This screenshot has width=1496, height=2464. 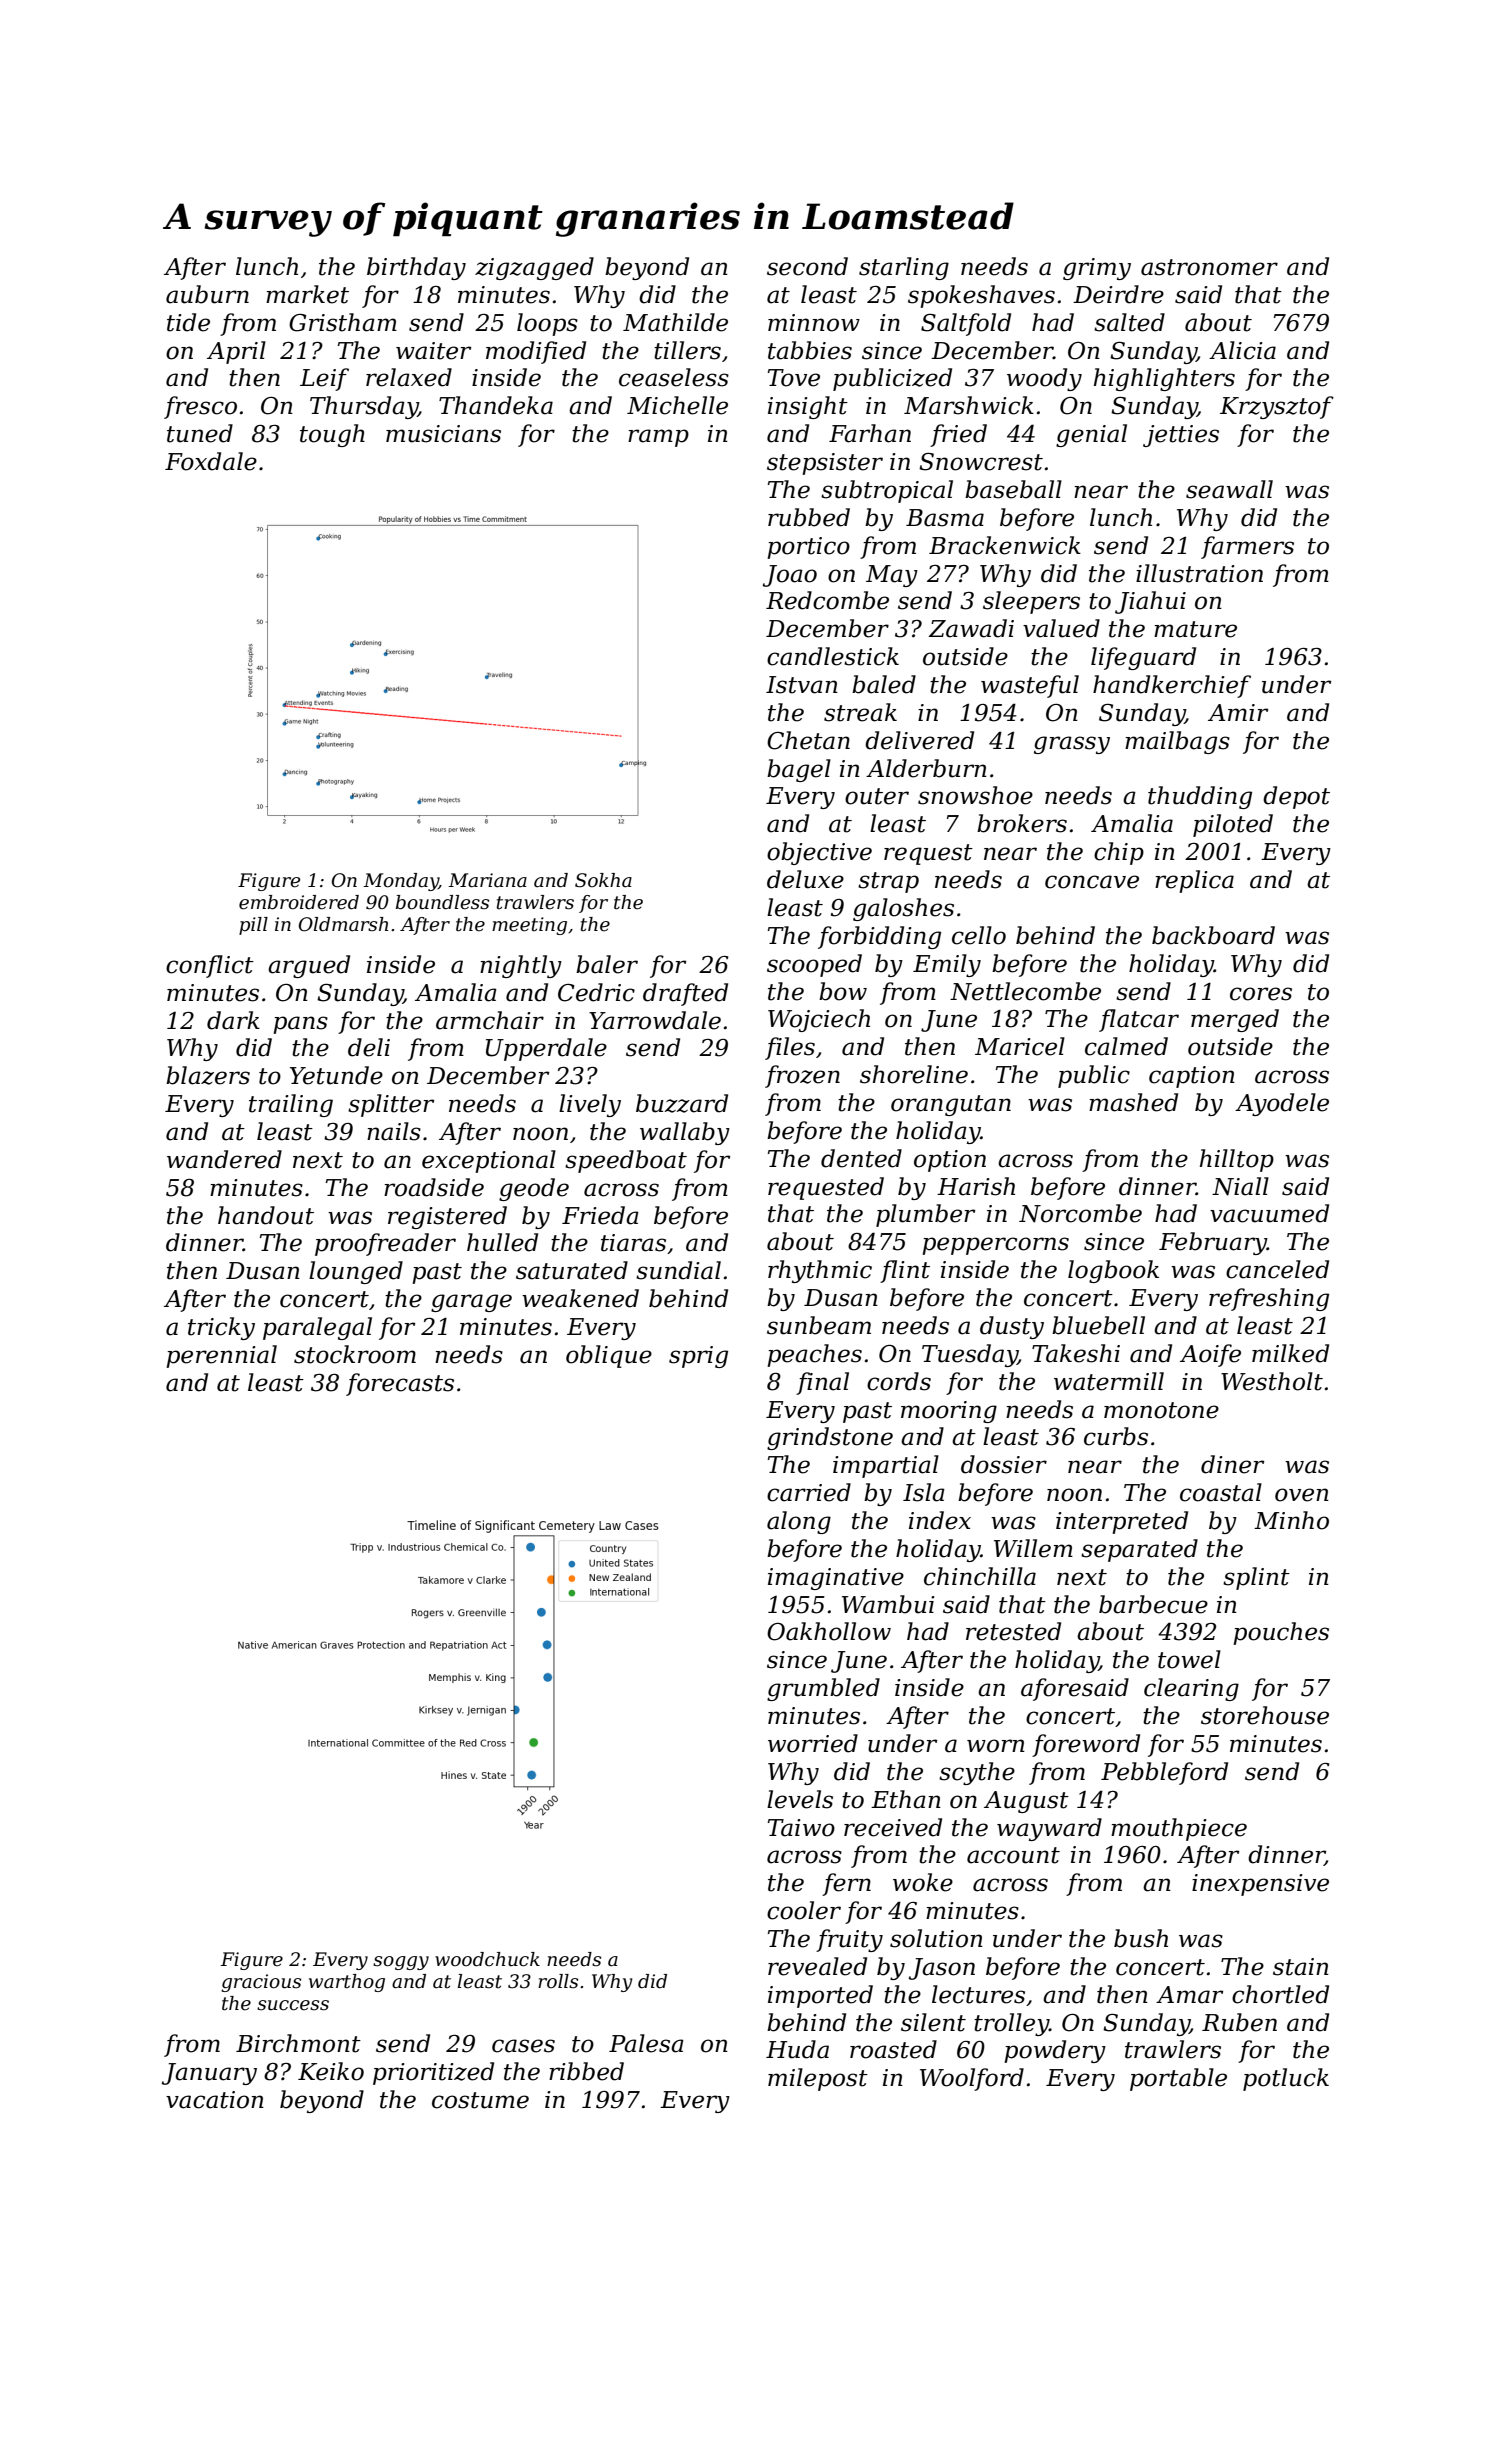 What do you see at coordinates (807, 266) in the screenshot?
I see `second` at bounding box center [807, 266].
